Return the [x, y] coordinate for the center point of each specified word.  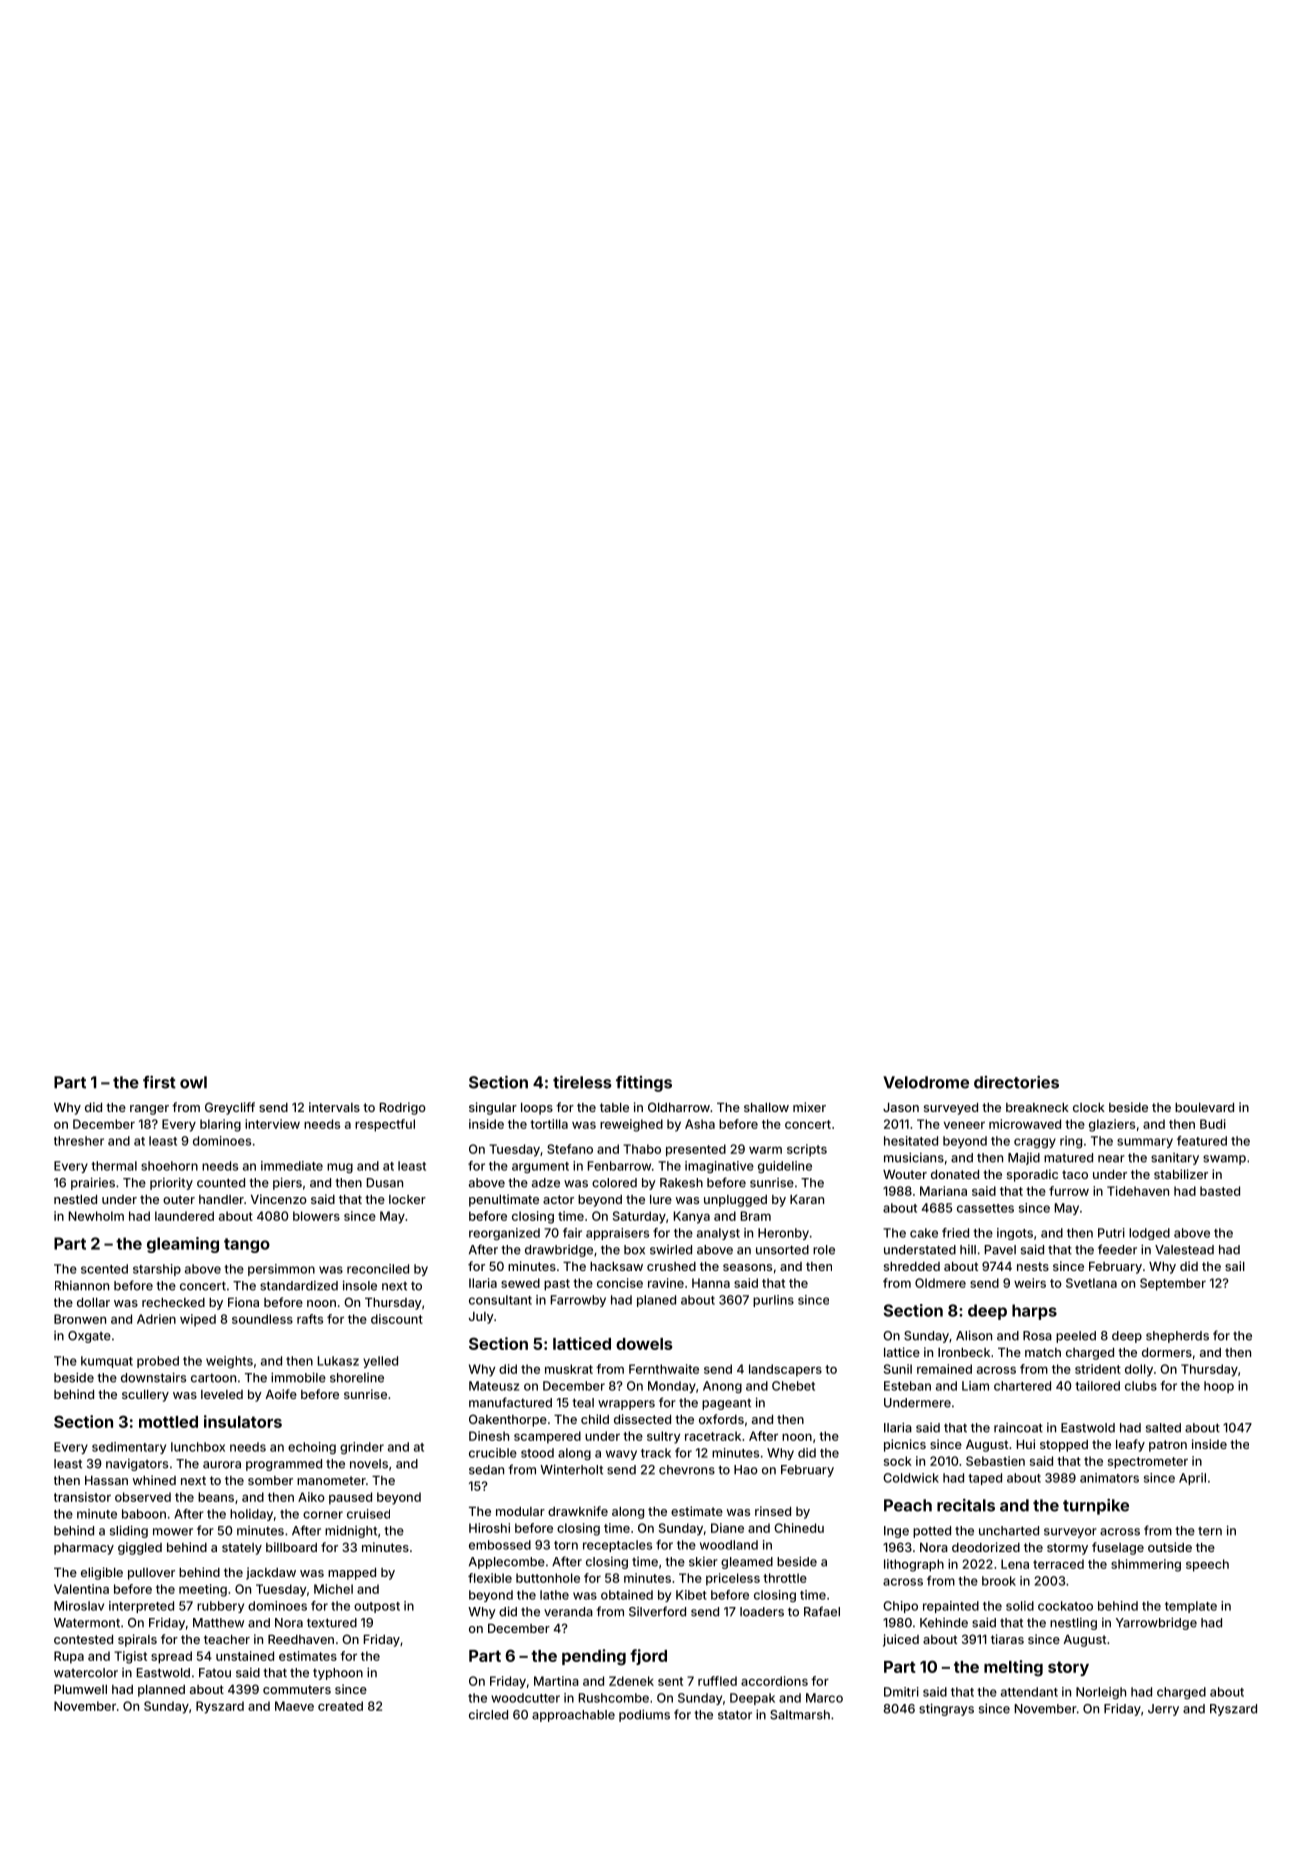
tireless [582, 1082]
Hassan [106, 1480]
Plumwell [80, 1689]
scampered [547, 1437]
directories [1016, 1082]
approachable [573, 1716]
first [159, 1082]
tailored [1097, 1386]
